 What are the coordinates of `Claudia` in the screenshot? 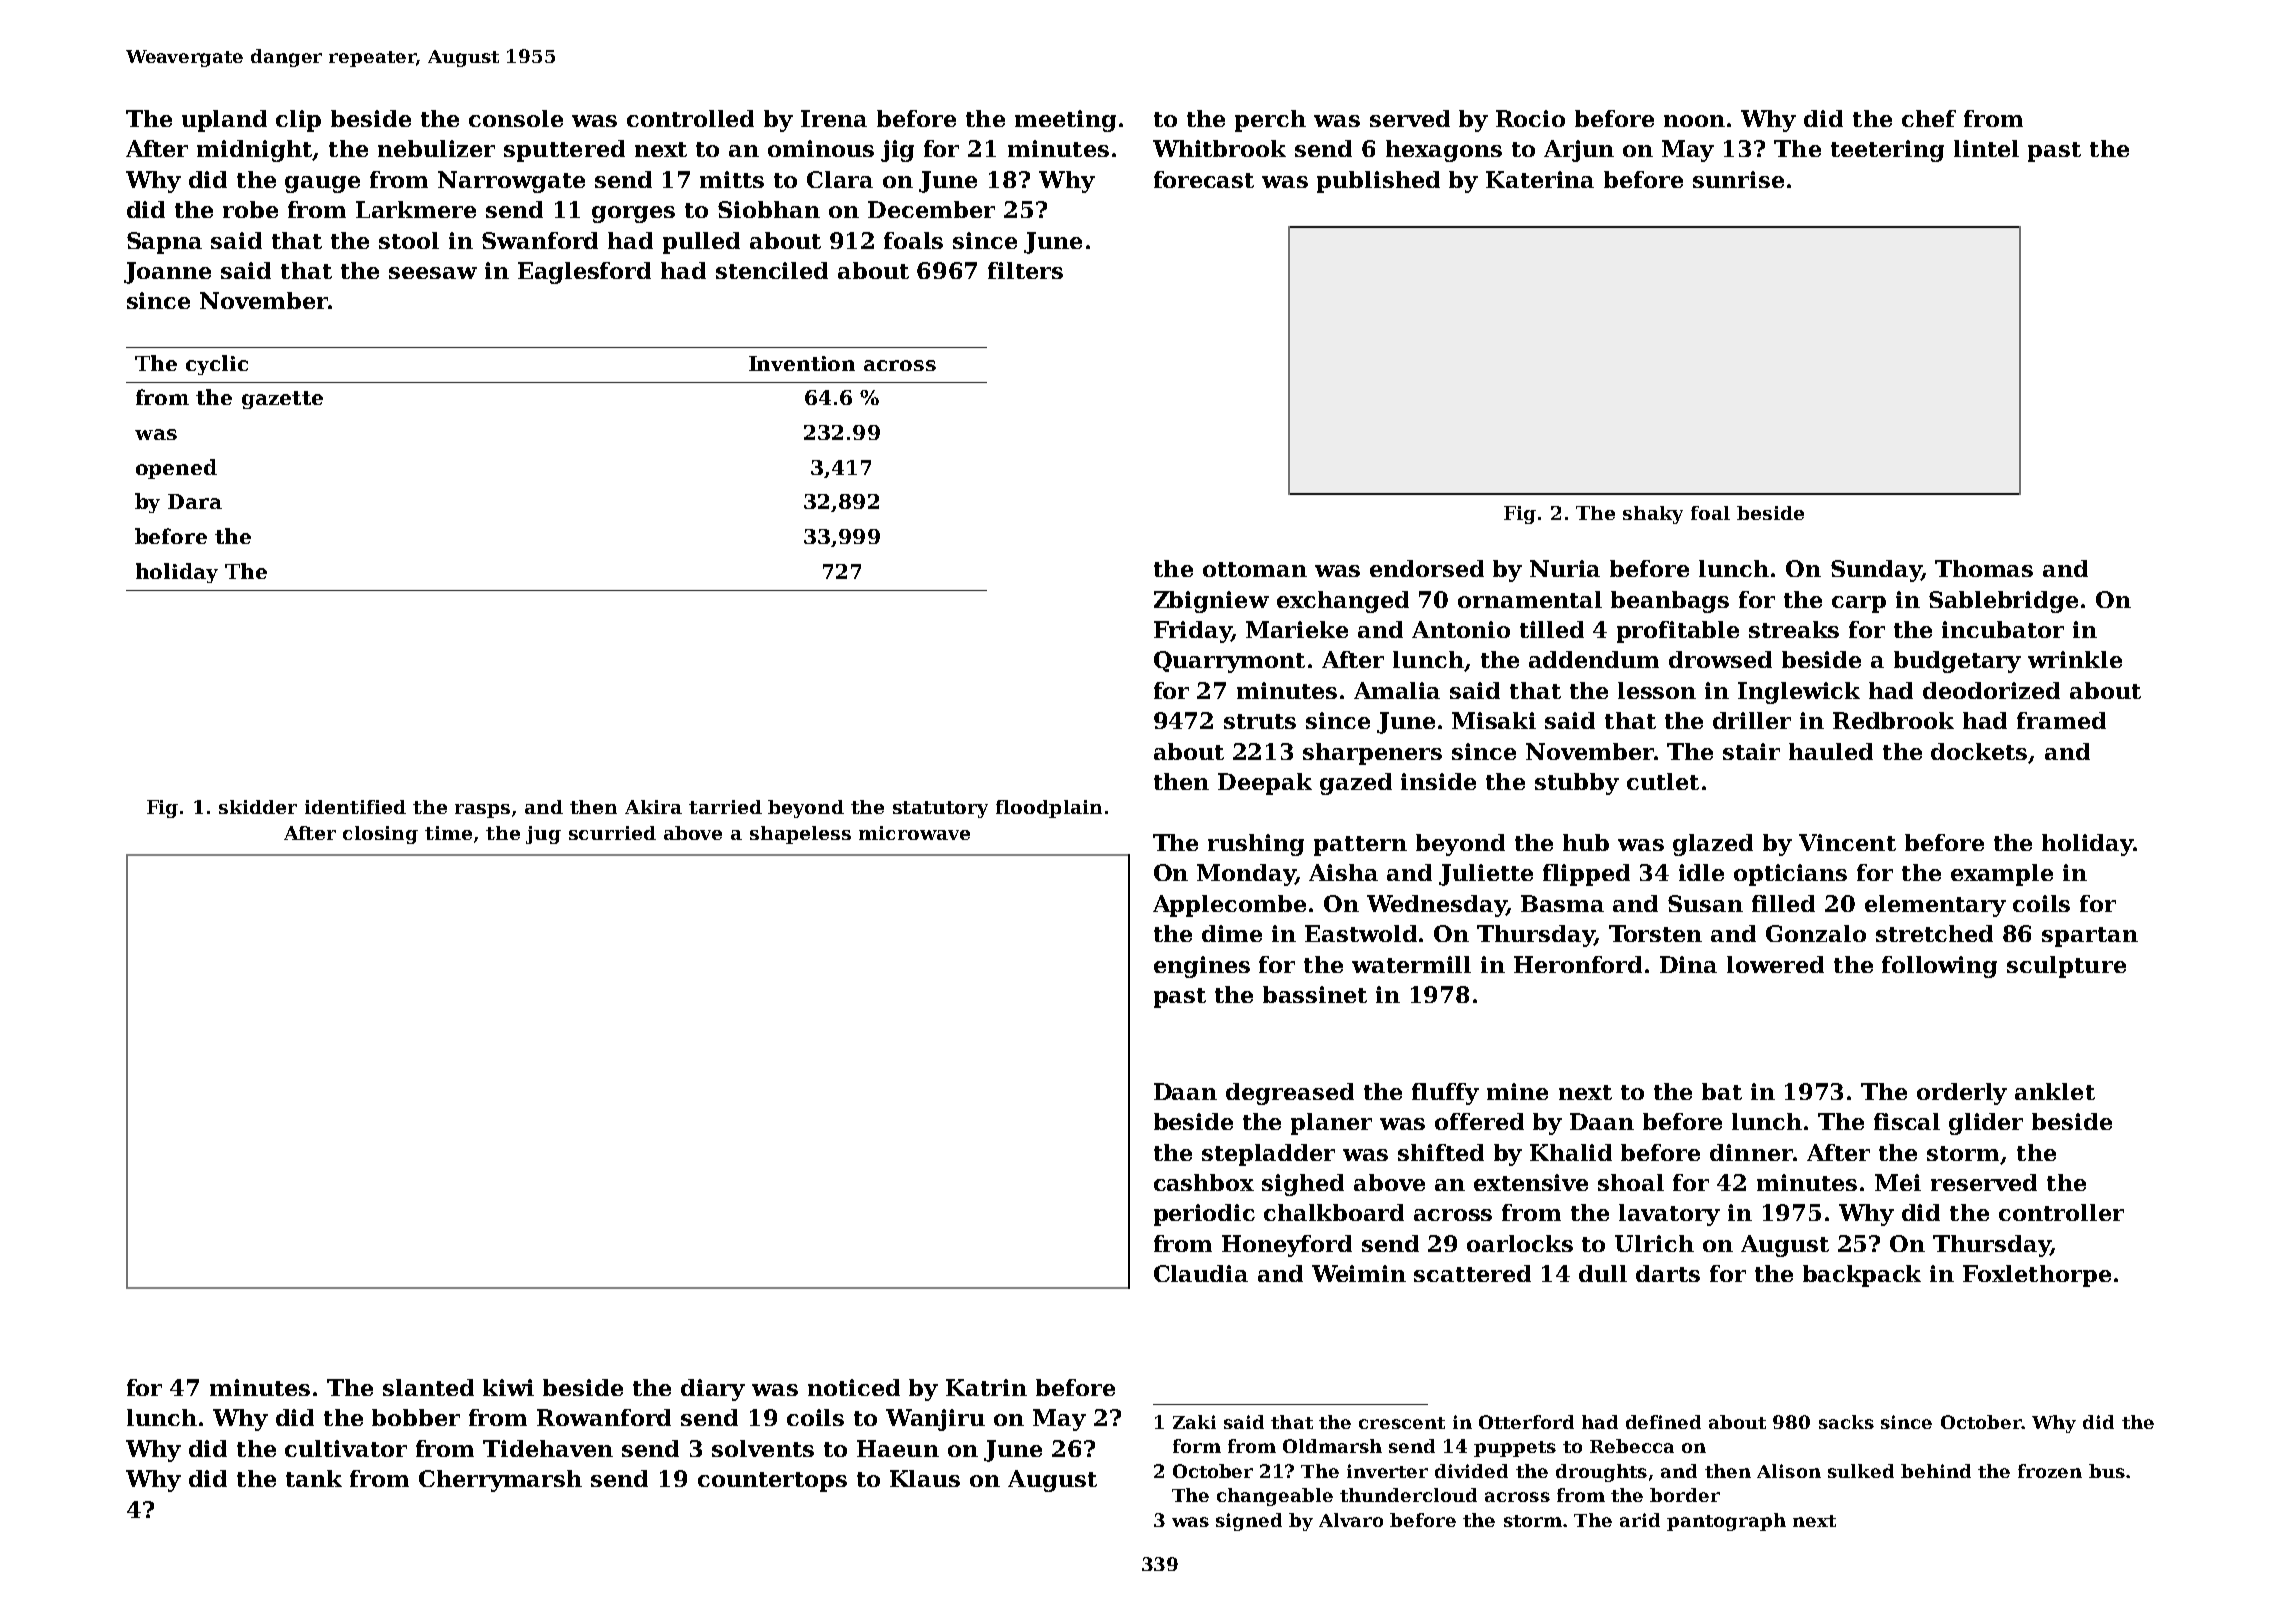 It's located at (1201, 1273).
